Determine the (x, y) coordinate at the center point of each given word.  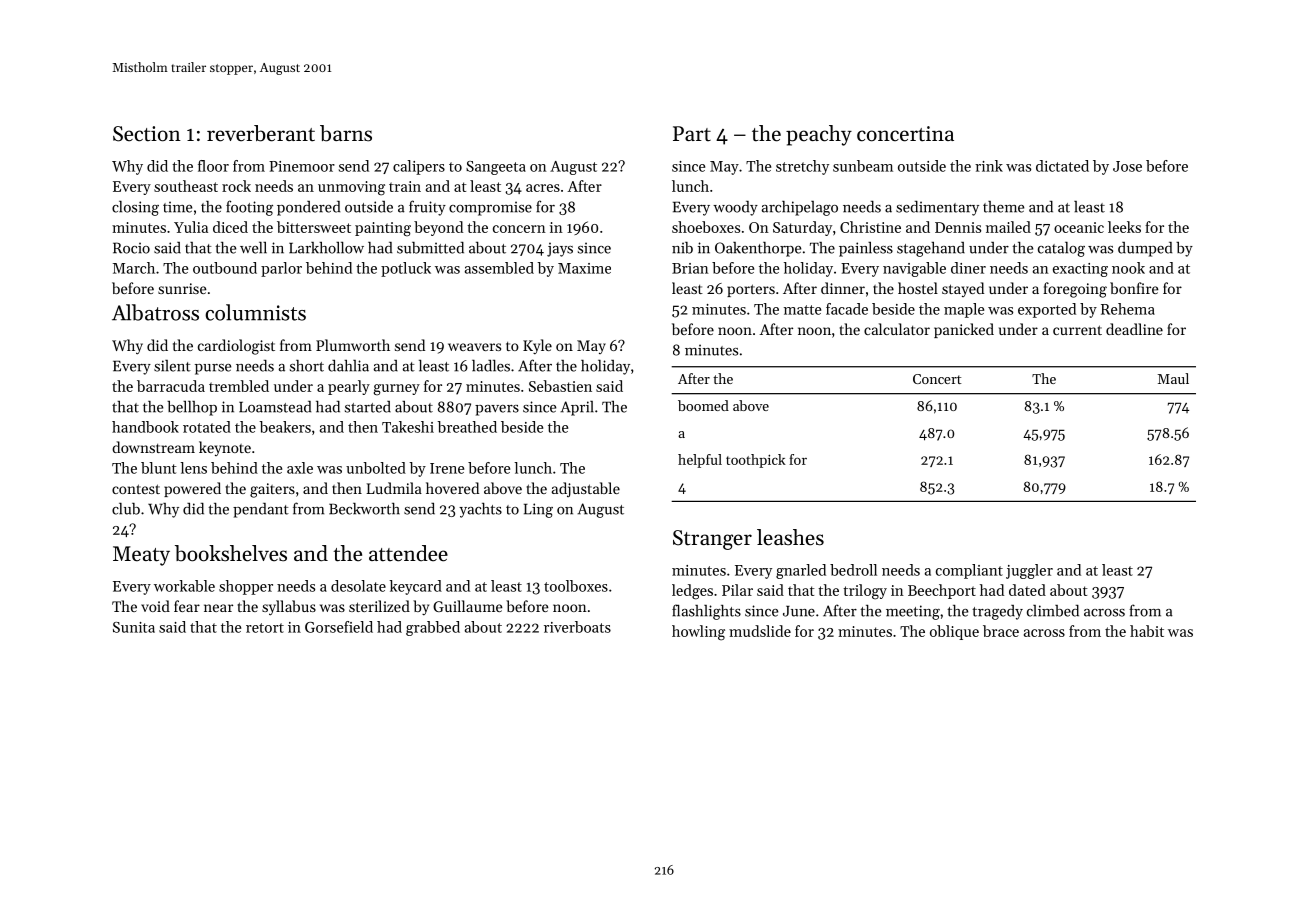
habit (1147, 631)
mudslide (760, 631)
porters (751, 290)
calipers (419, 167)
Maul (1173, 378)
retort (265, 628)
